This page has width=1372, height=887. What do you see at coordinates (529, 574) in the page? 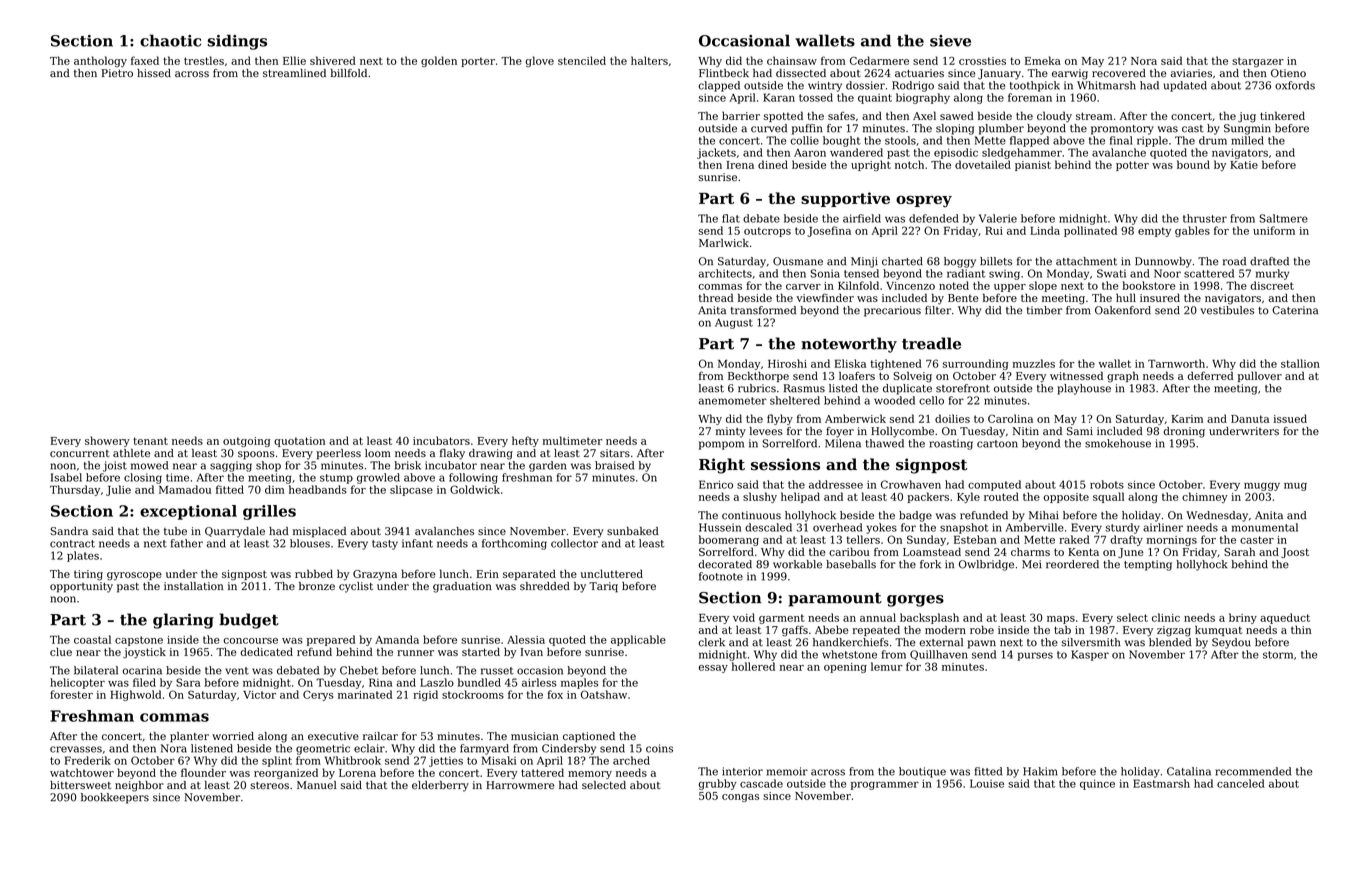
I see `separated` at bounding box center [529, 574].
